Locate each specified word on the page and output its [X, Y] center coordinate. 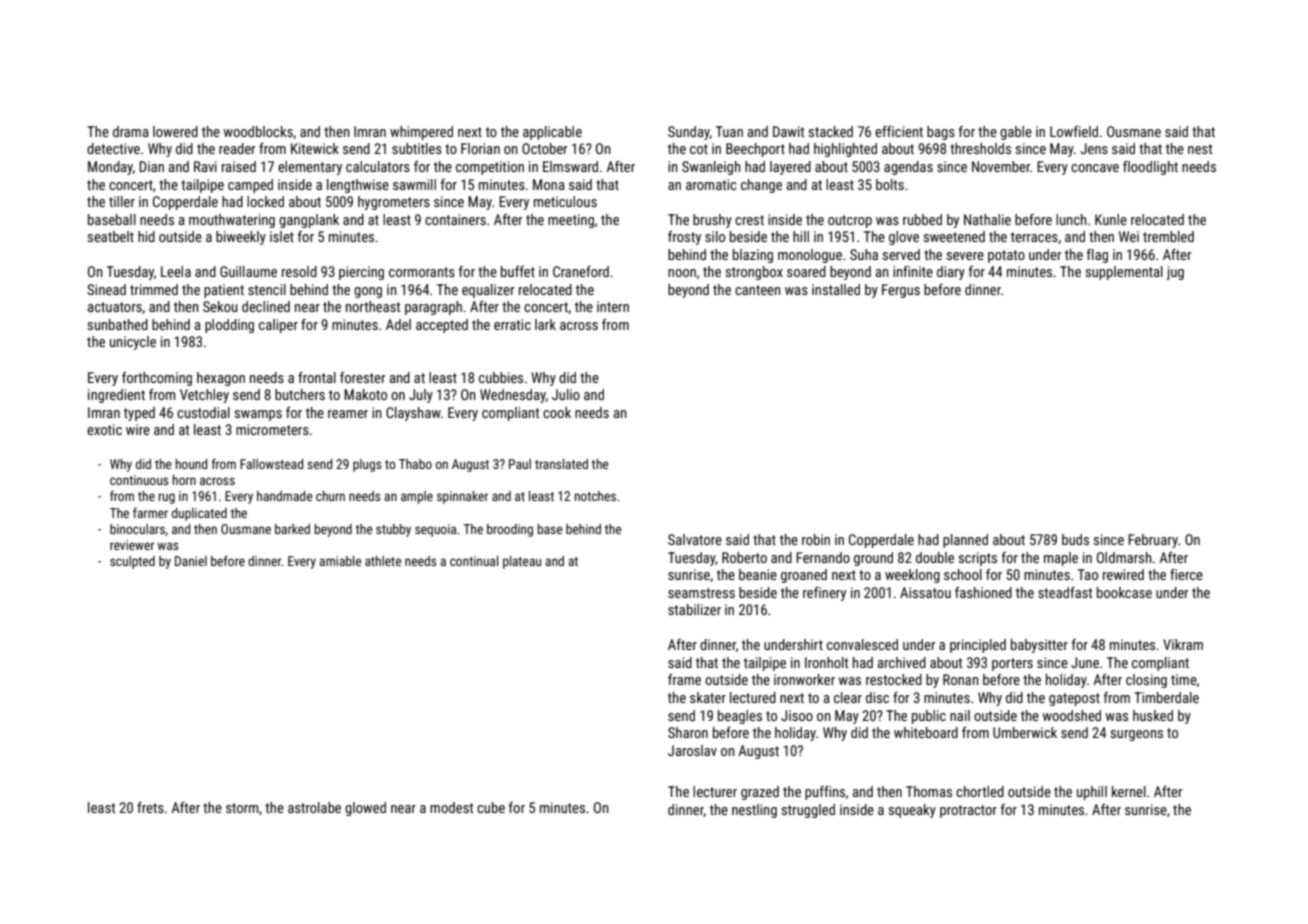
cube [491, 807]
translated [561, 464]
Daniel [191, 561]
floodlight [1150, 168]
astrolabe [314, 807]
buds [1075, 539]
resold [299, 271]
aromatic [711, 184]
